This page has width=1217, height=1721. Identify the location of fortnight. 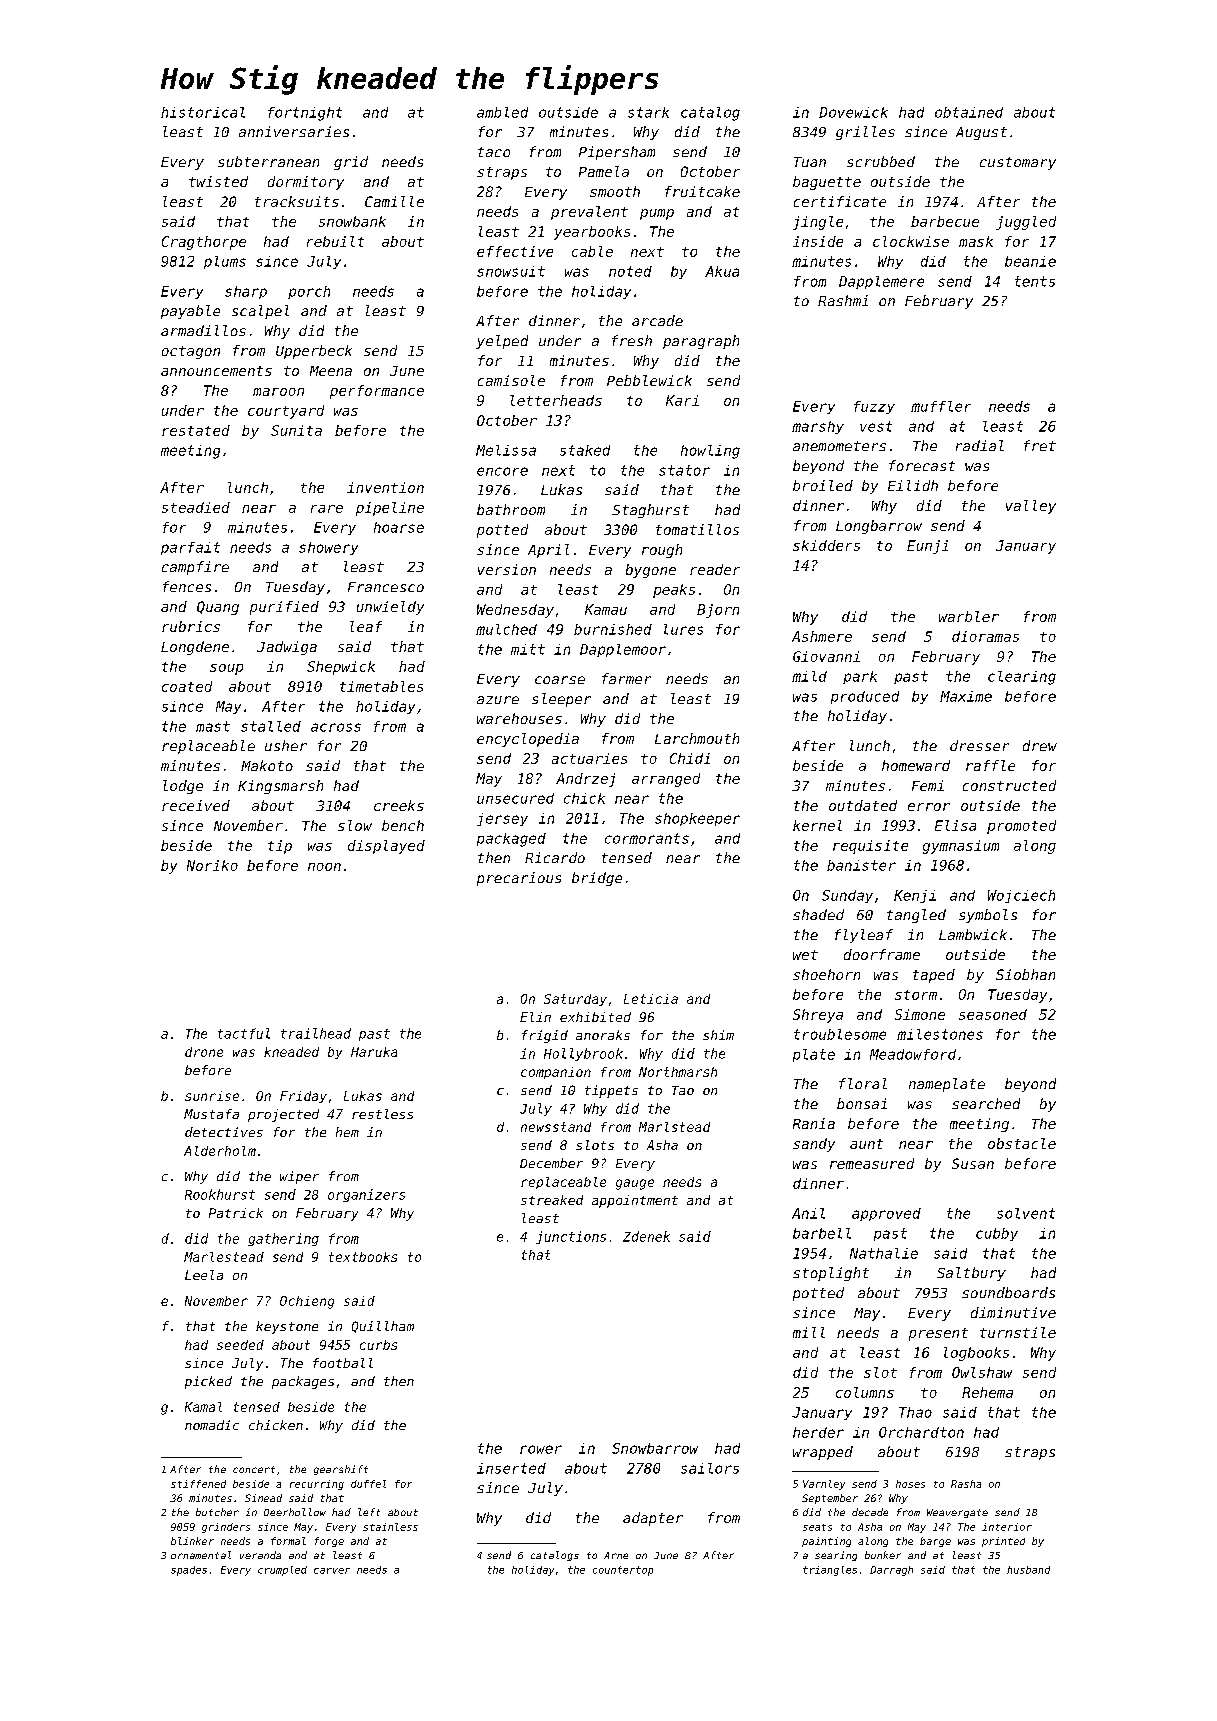
(305, 114).
